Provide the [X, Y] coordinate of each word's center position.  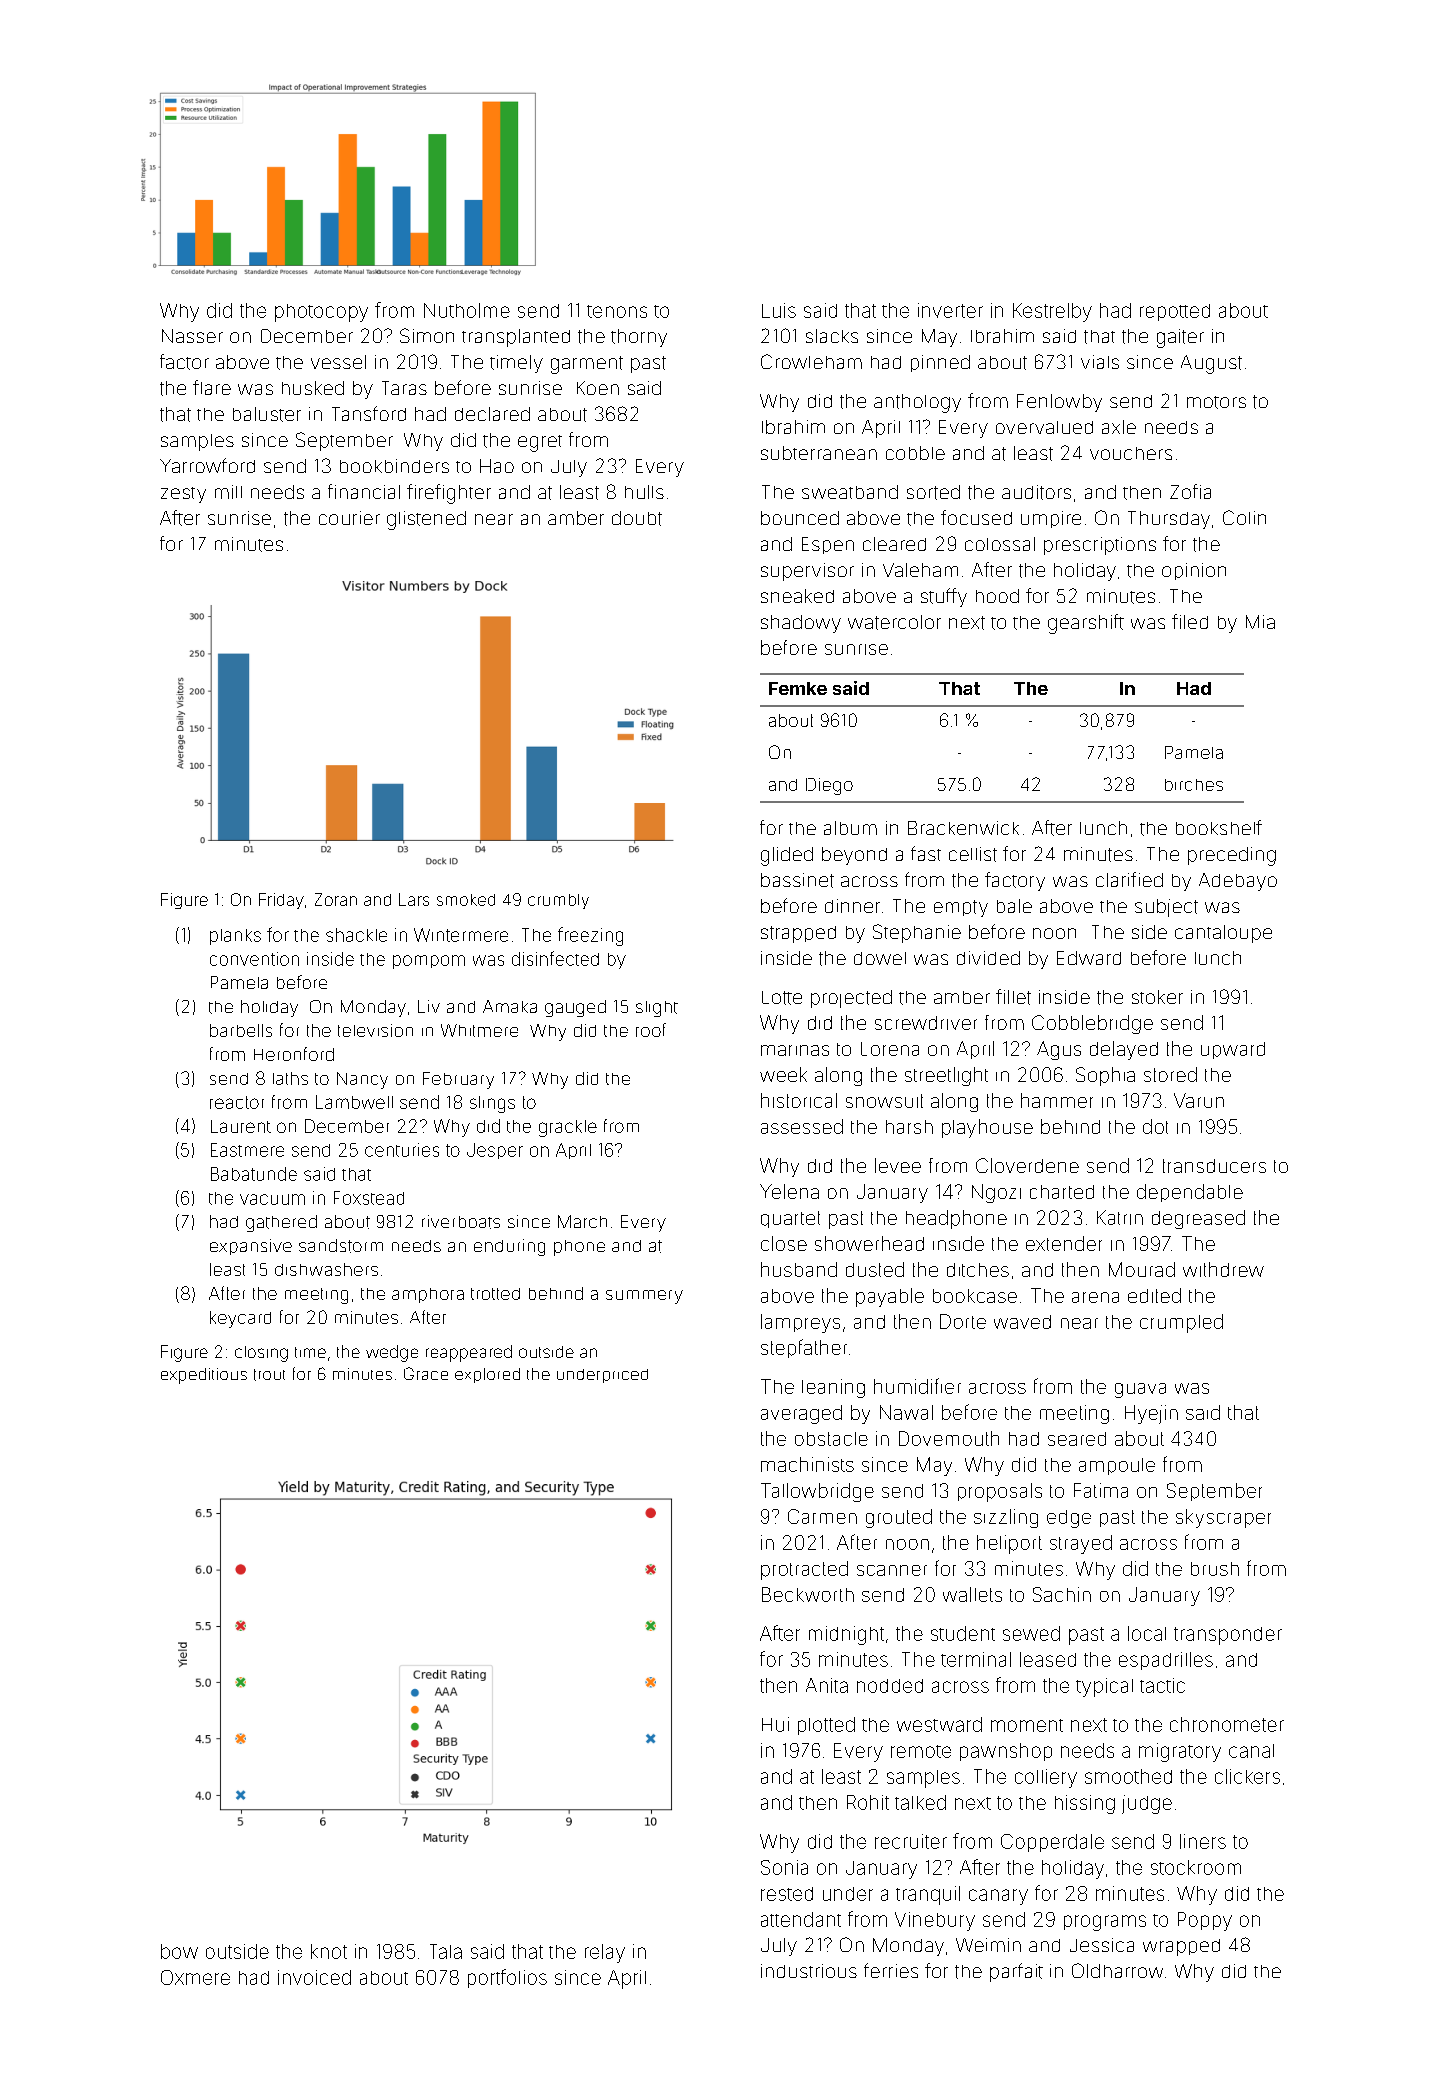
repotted [1175, 312]
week [783, 1074]
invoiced [314, 1977]
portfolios [507, 1978]
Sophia [1105, 1076]
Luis [779, 310]
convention [254, 959]
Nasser [192, 336]
